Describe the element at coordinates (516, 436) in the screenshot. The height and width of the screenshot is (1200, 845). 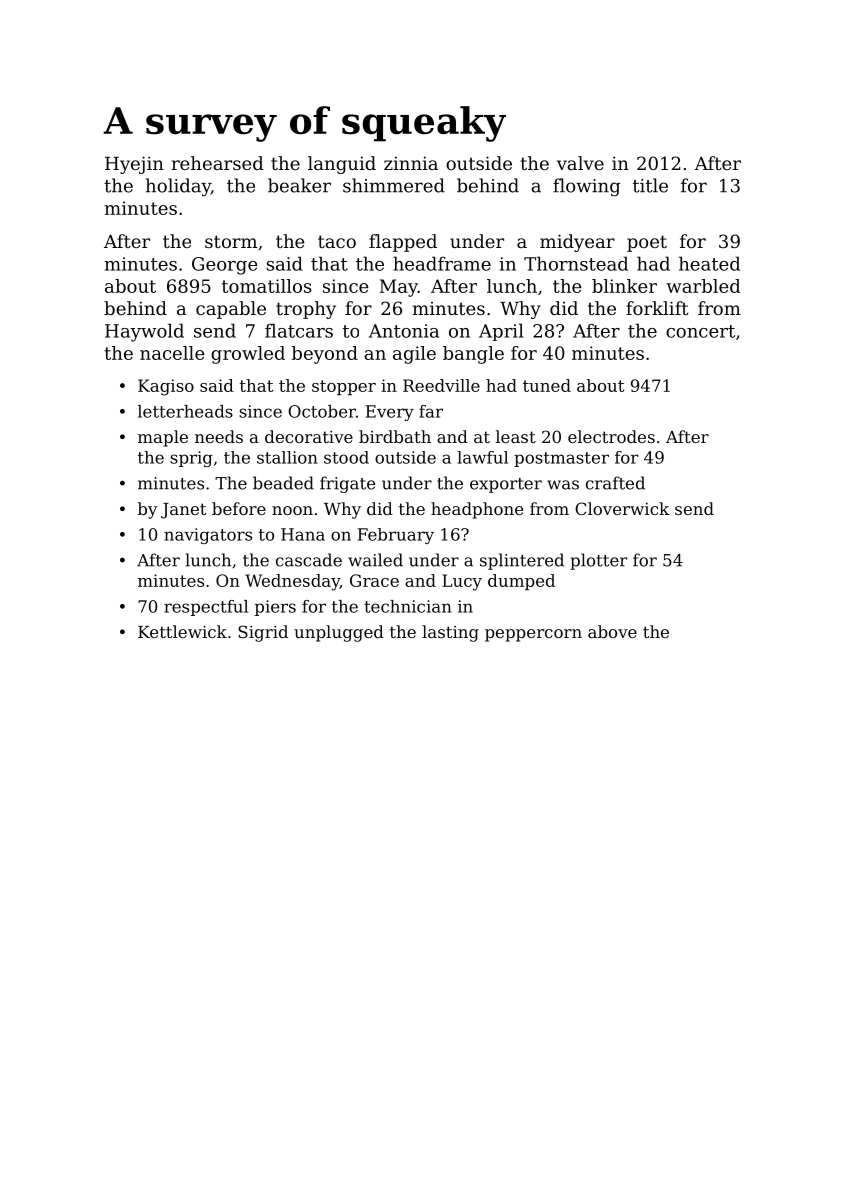
I see `least` at that location.
